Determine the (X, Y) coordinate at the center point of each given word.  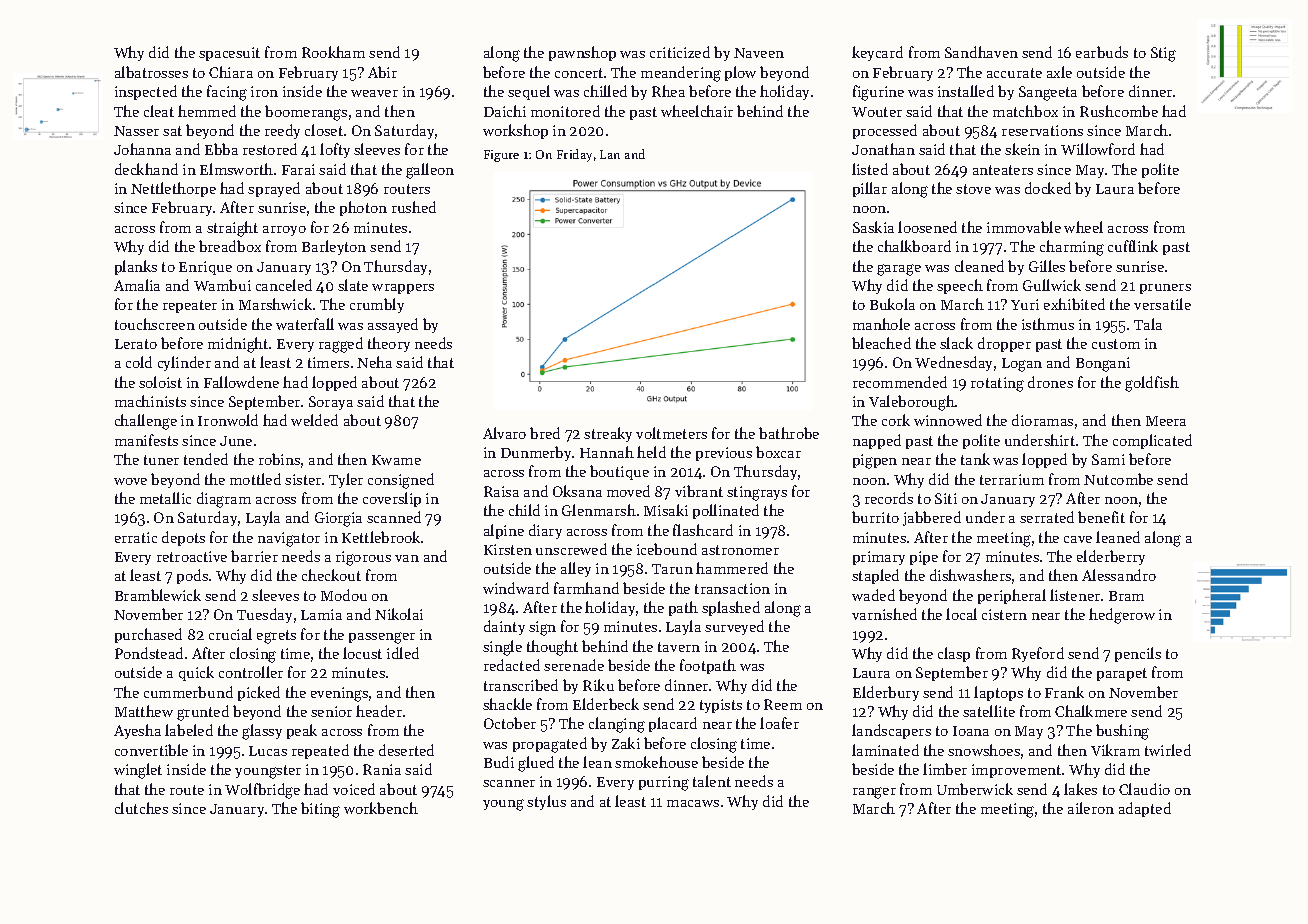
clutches (141, 808)
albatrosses (151, 72)
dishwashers (970, 575)
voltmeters (671, 433)
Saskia (873, 227)
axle (1059, 72)
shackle (507, 704)
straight (232, 229)
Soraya (331, 403)
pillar (870, 189)
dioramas (1042, 420)
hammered (732, 568)
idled (403, 653)
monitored (565, 111)
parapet (1122, 674)
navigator (289, 539)
